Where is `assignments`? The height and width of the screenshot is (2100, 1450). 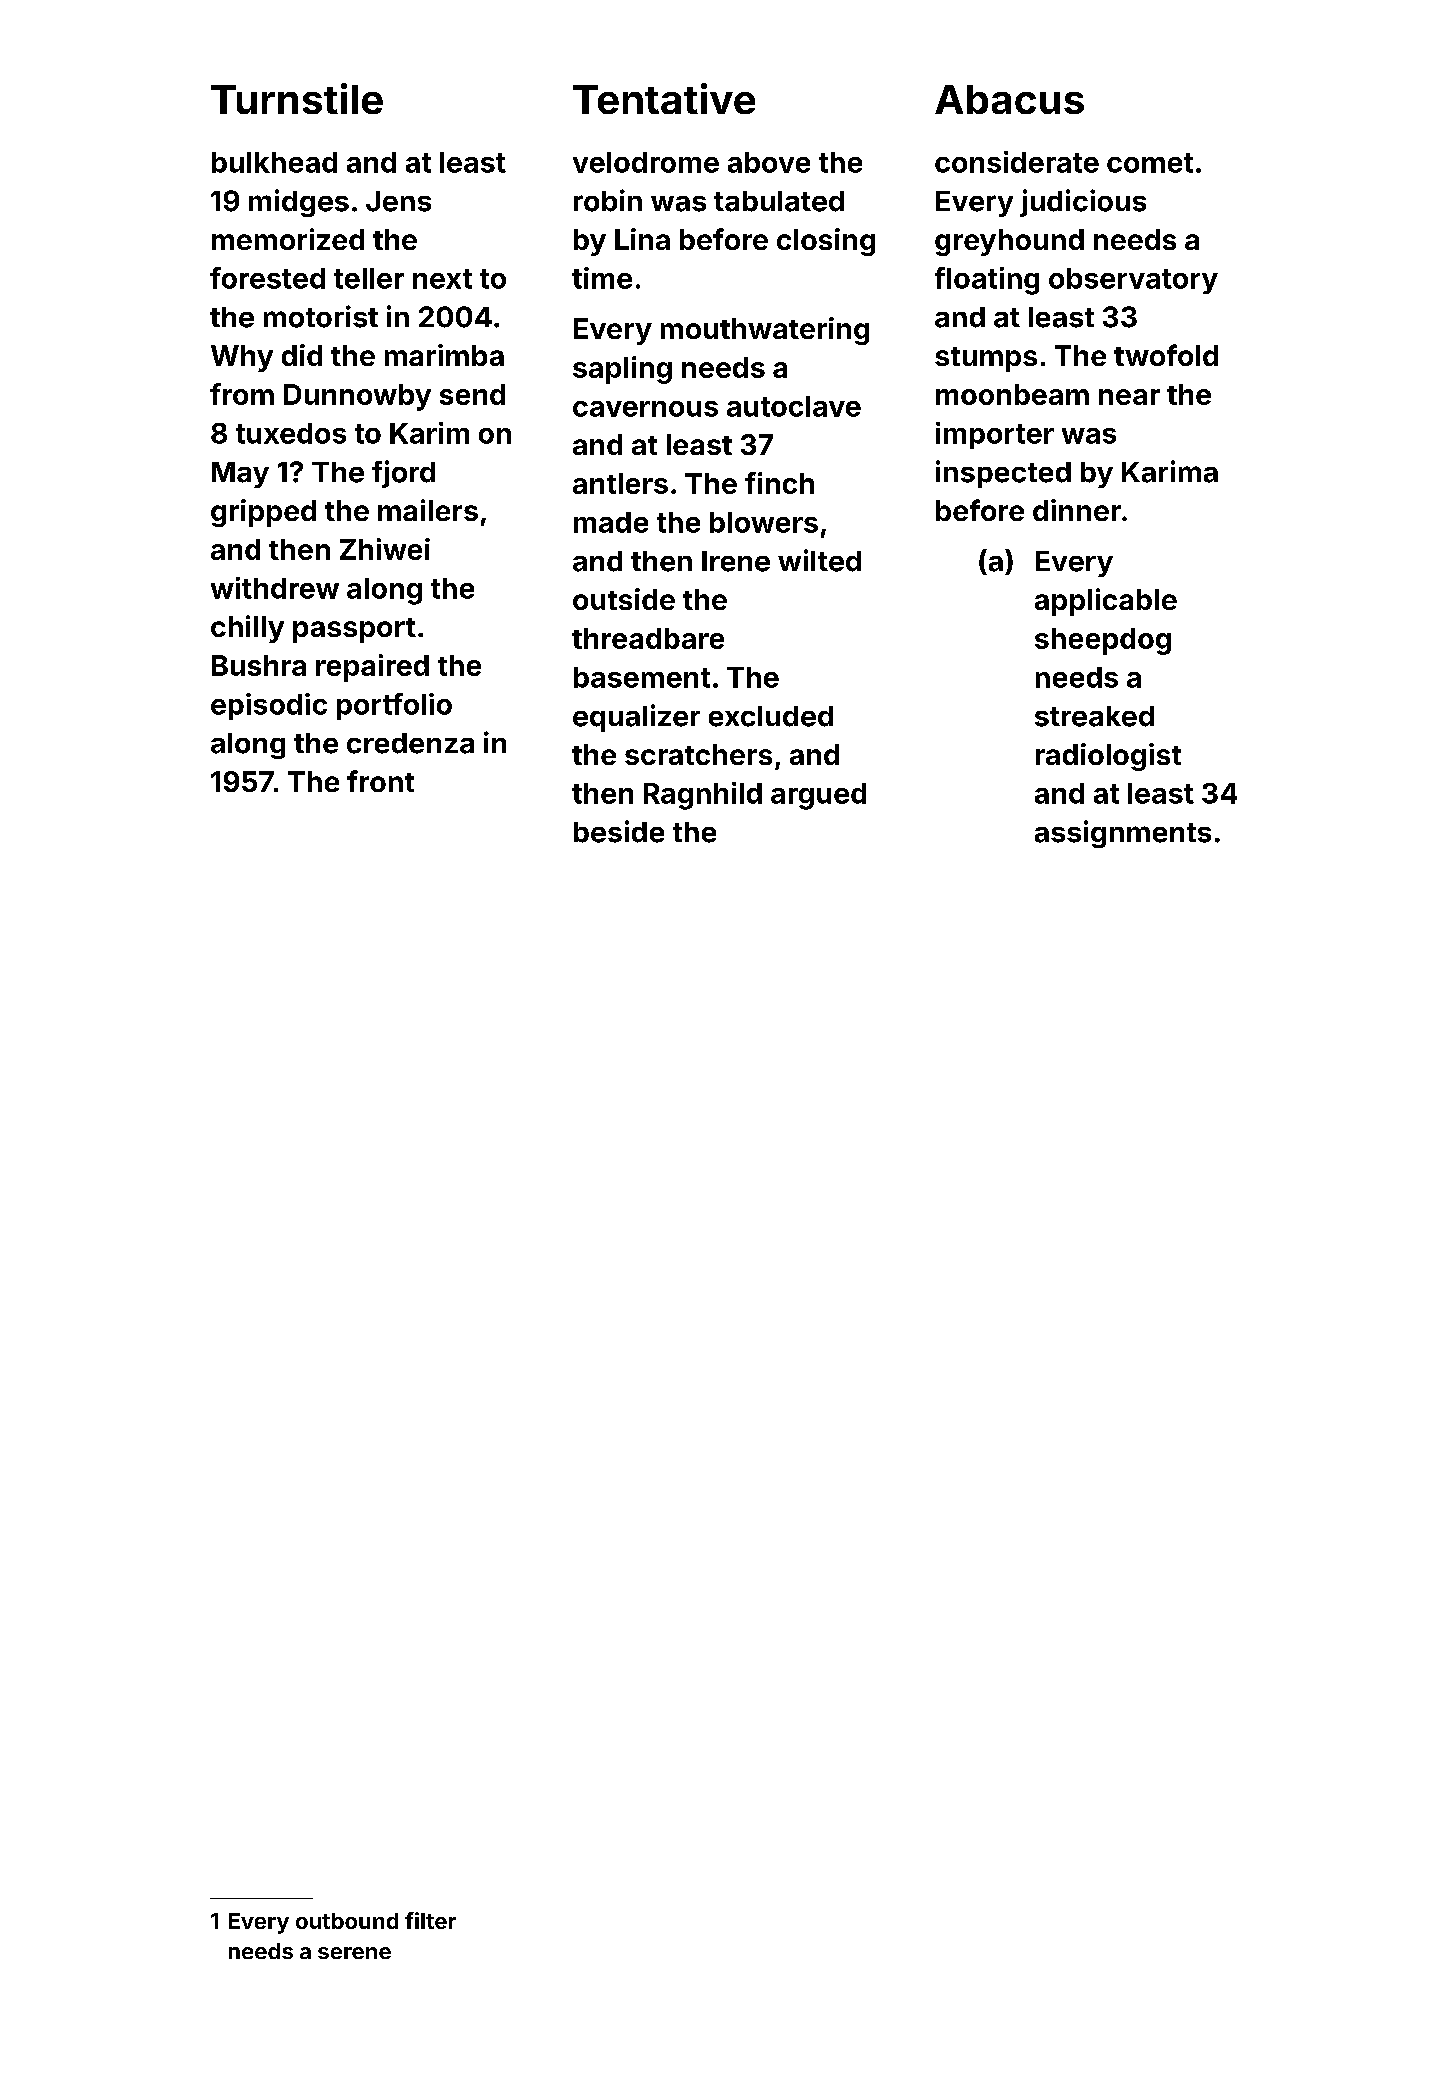 assignments is located at coordinates (1123, 834).
